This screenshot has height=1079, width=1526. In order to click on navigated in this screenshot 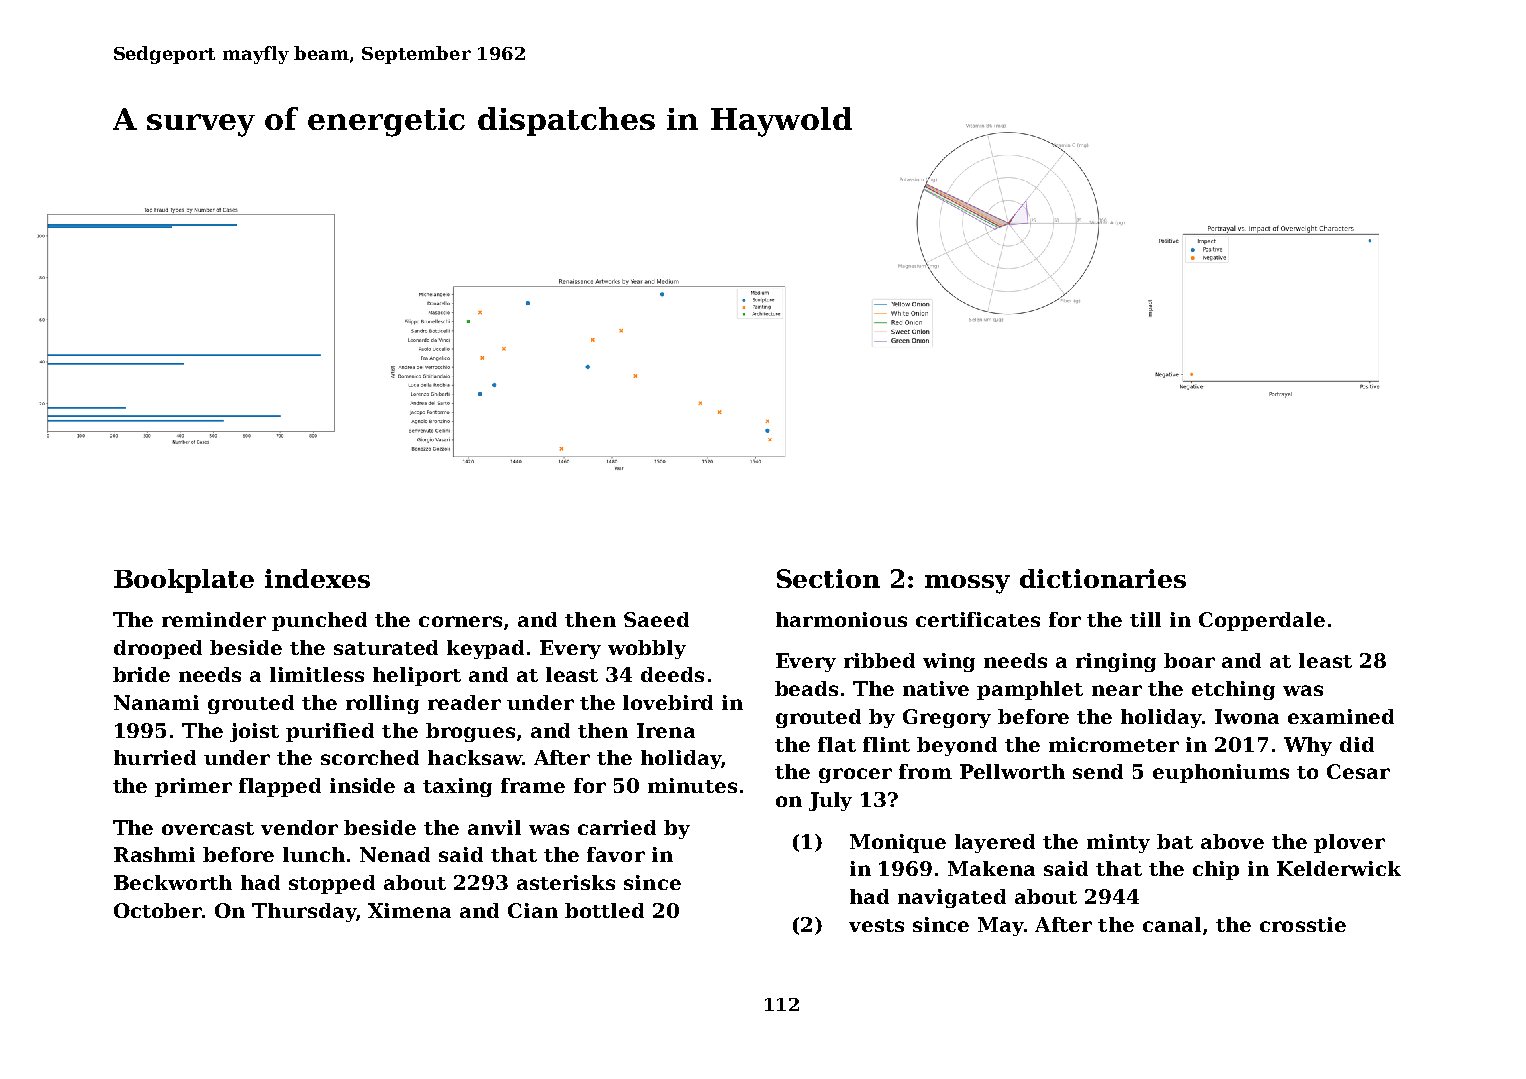, I will do `click(952, 898)`.
